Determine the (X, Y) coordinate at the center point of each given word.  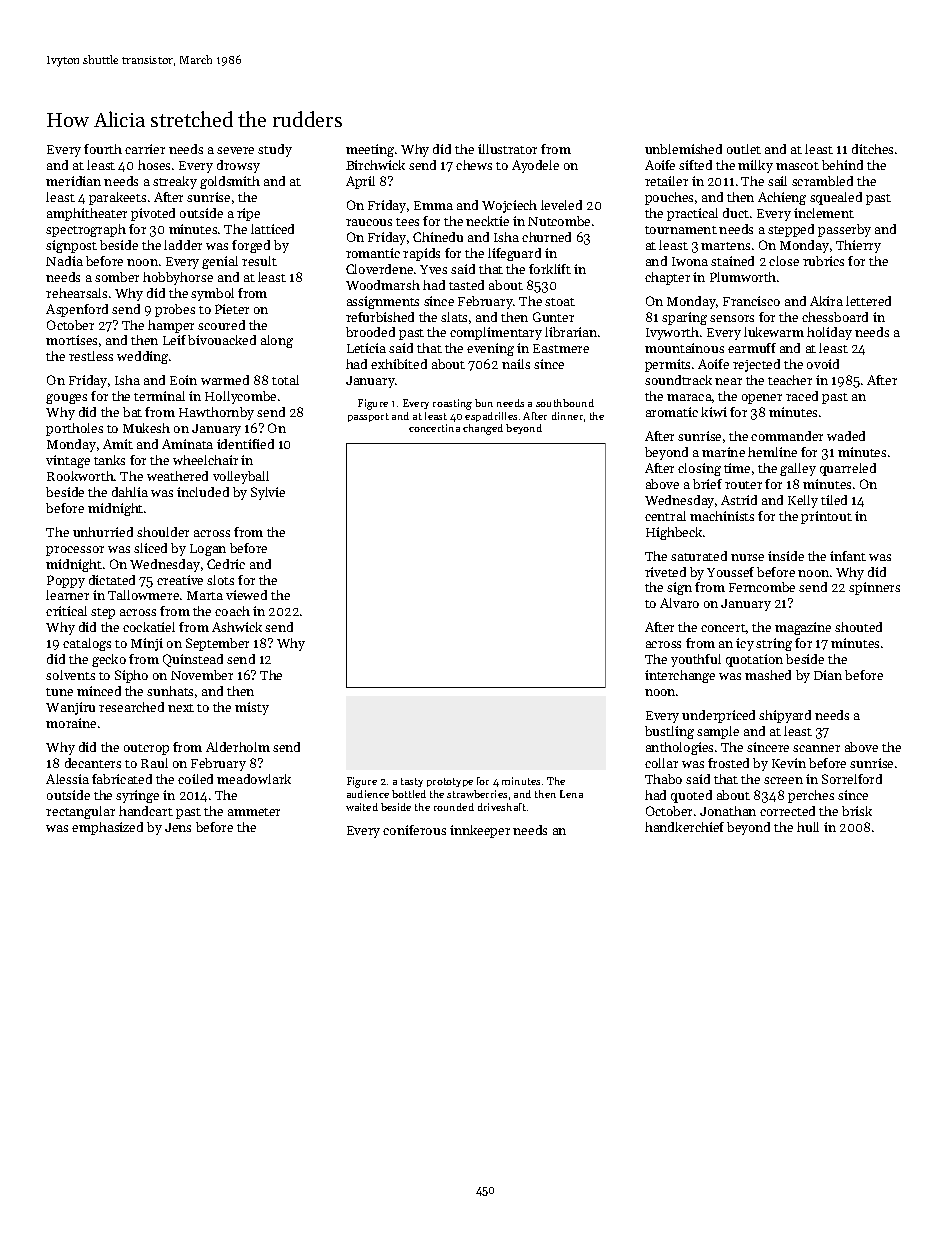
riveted (665, 572)
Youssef (730, 572)
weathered (177, 476)
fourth (103, 149)
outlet (744, 149)
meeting (370, 150)
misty (252, 708)
